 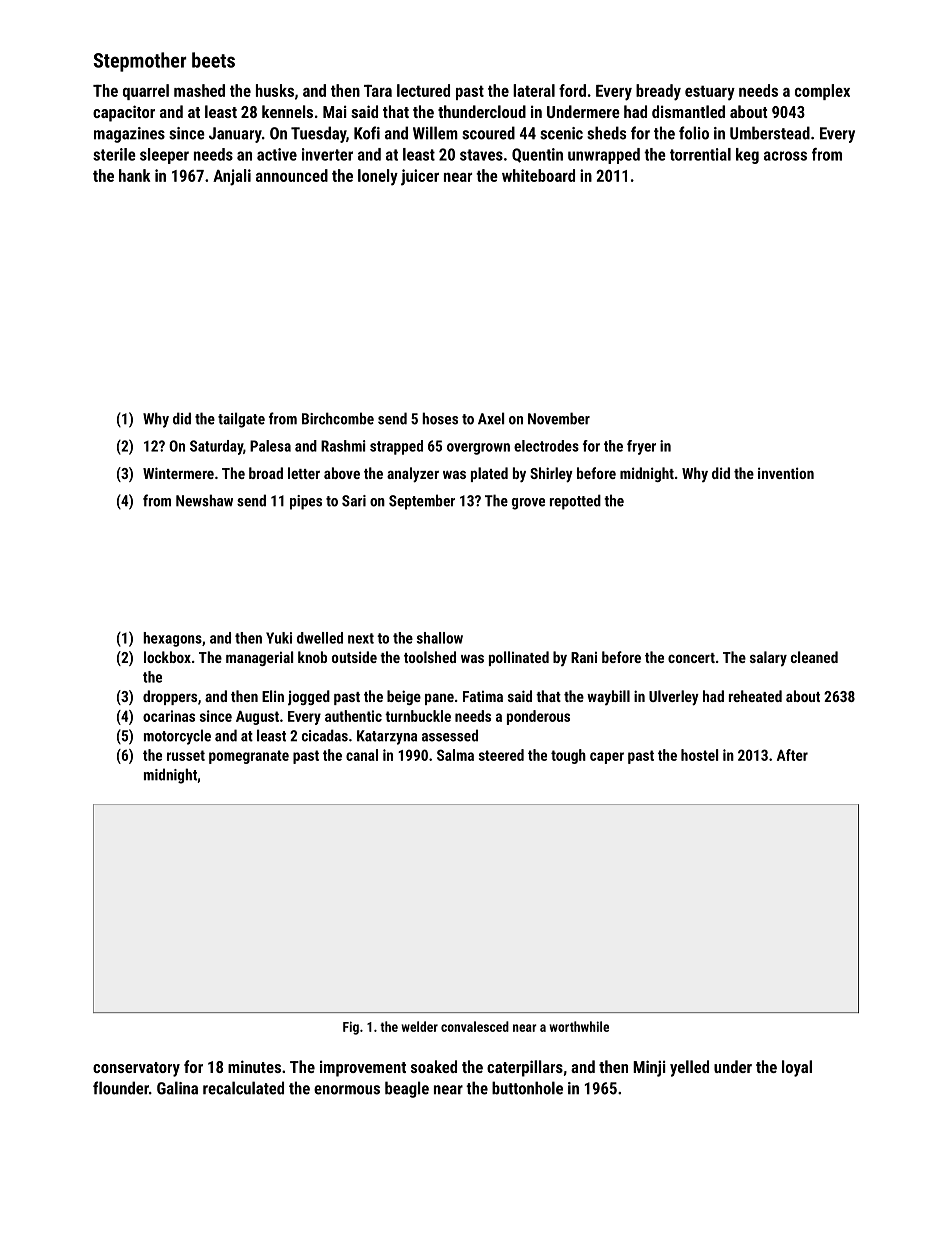 I want to click on conservatory, so click(x=136, y=1069).
